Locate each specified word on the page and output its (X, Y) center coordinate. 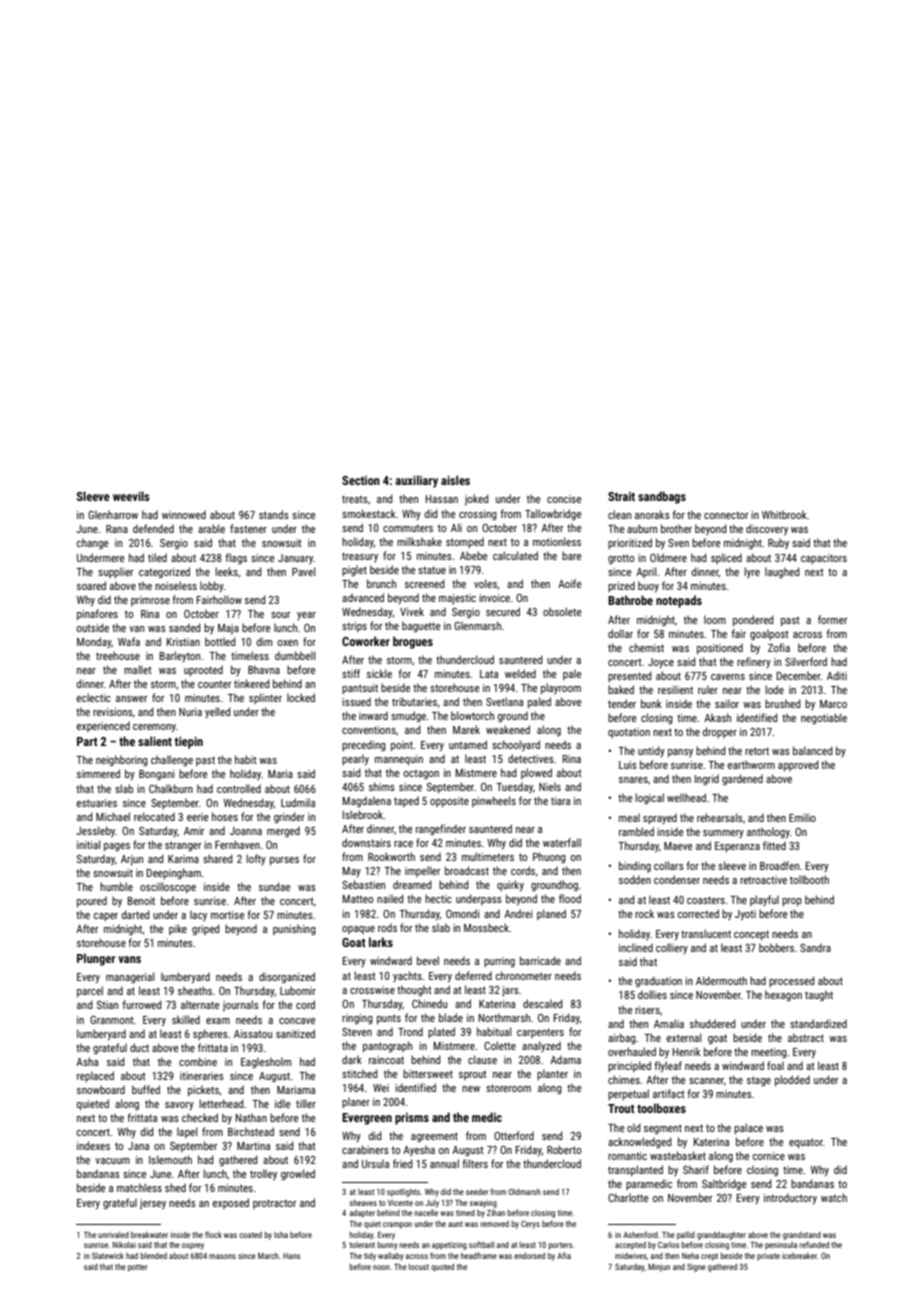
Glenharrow (113, 514)
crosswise (372, 990)
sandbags (662, 497)
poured (92, 902)
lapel (187, 1132)
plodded (792, 1080)
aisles (455, 480)
